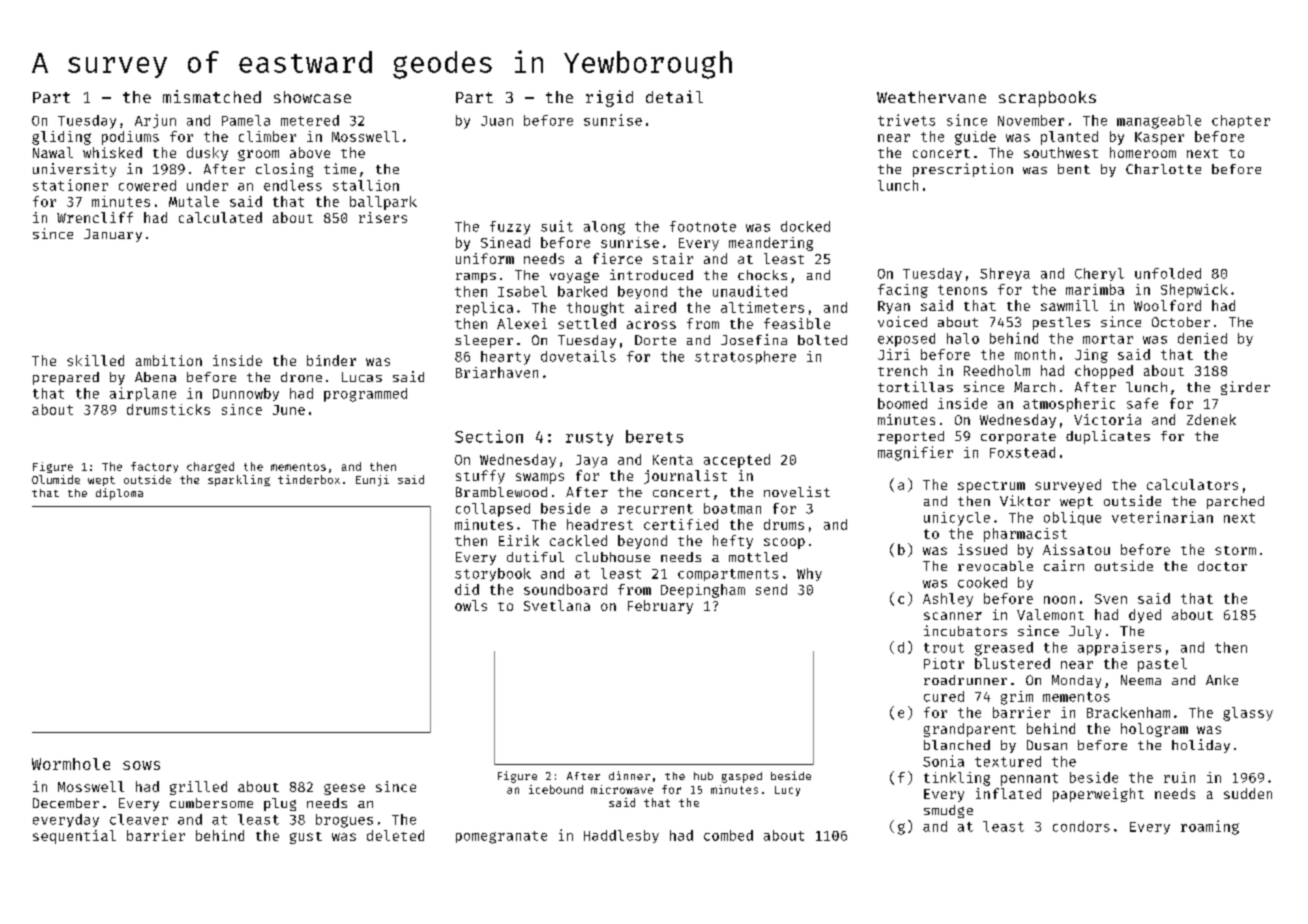 This document has width=1308, height=924. Describe the element at coordinates (74, 837) in the document. I see `sequential` at that location.
